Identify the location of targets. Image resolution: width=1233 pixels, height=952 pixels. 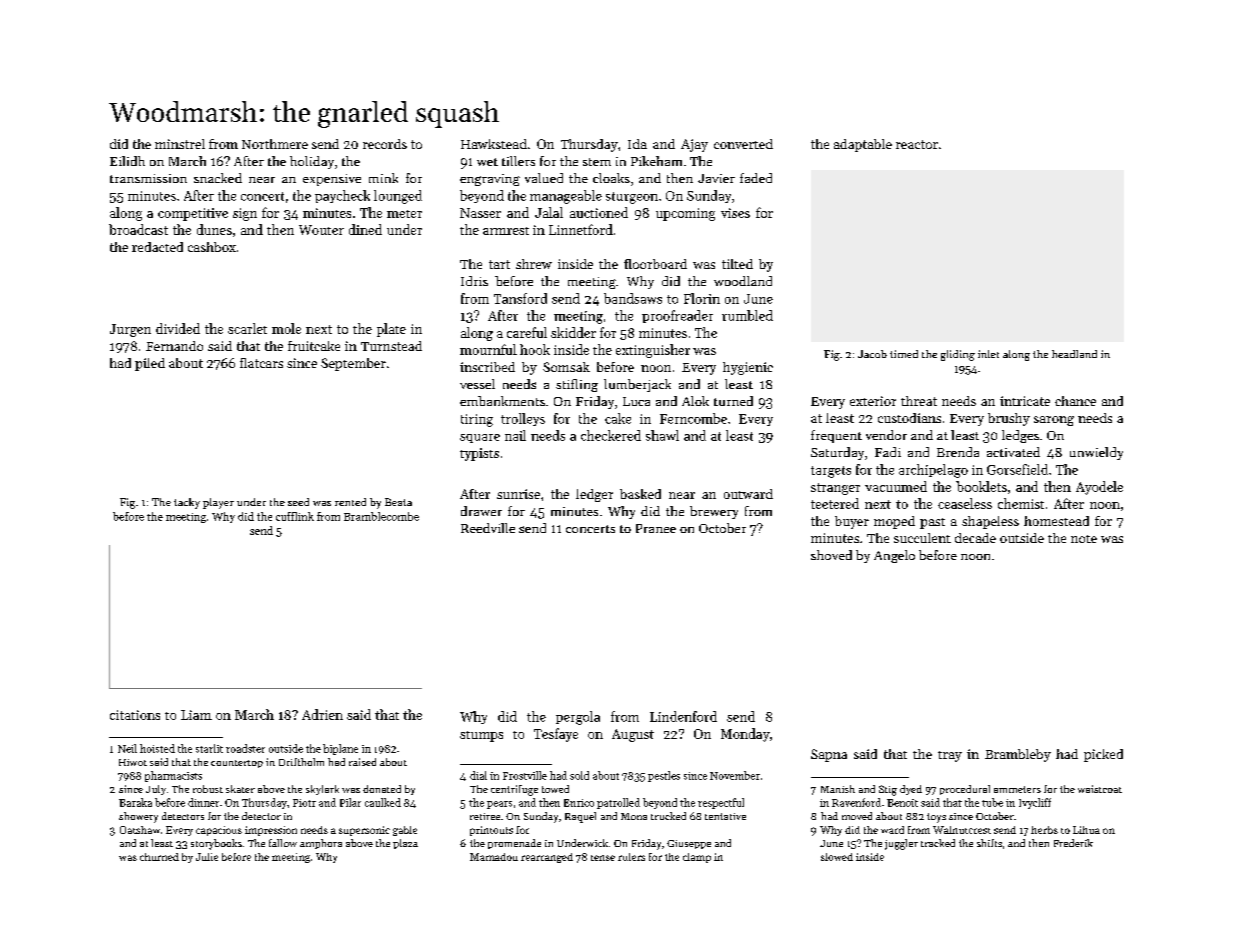
(831, 472).
